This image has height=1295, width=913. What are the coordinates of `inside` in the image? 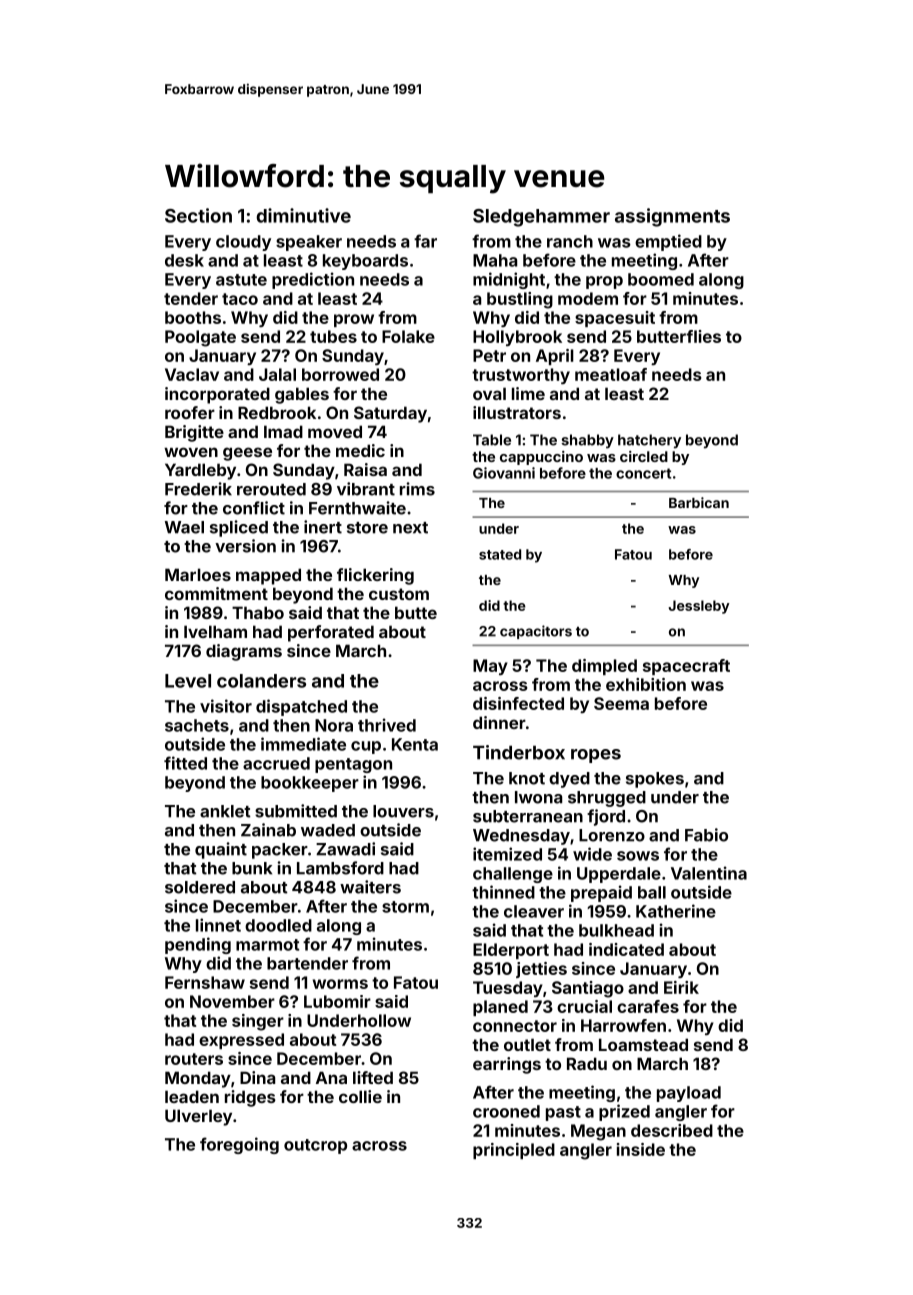 It's located at (641, 1149).
